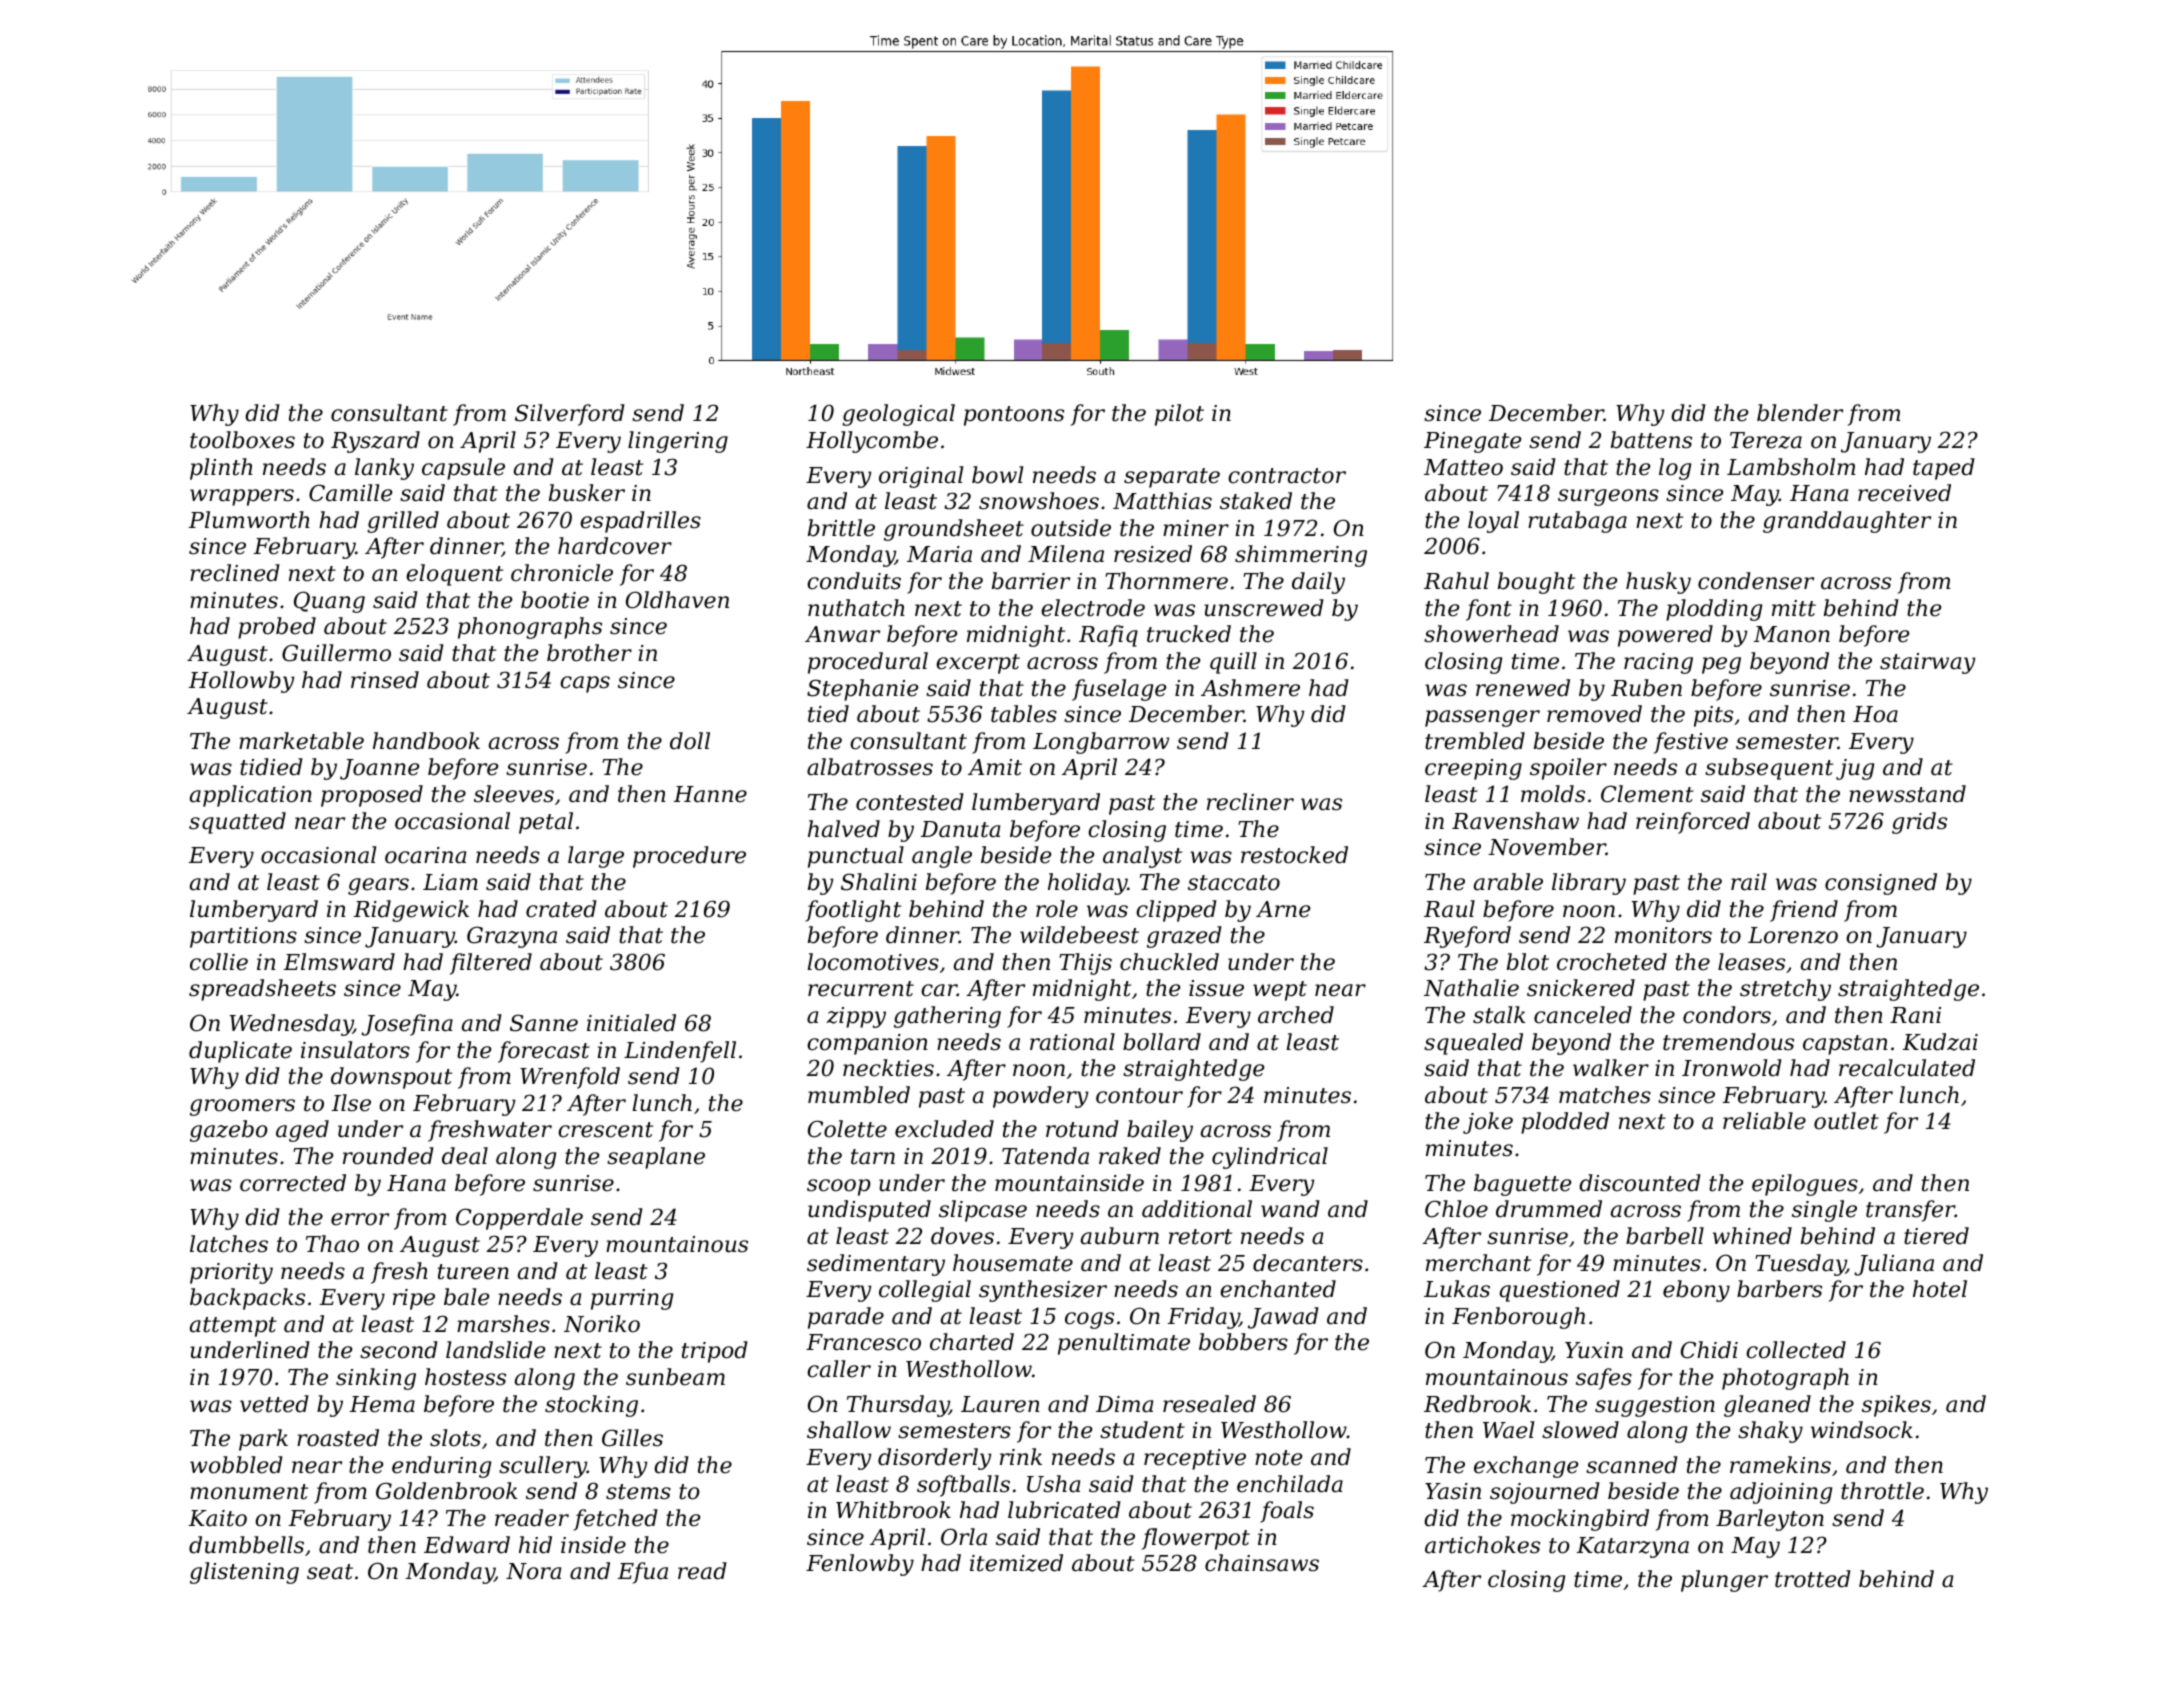 This page has width=2178, height=1683. What do you see at coordinates (689, 857) in the page?
I see `procedure` at bounding box center [689, 857].
